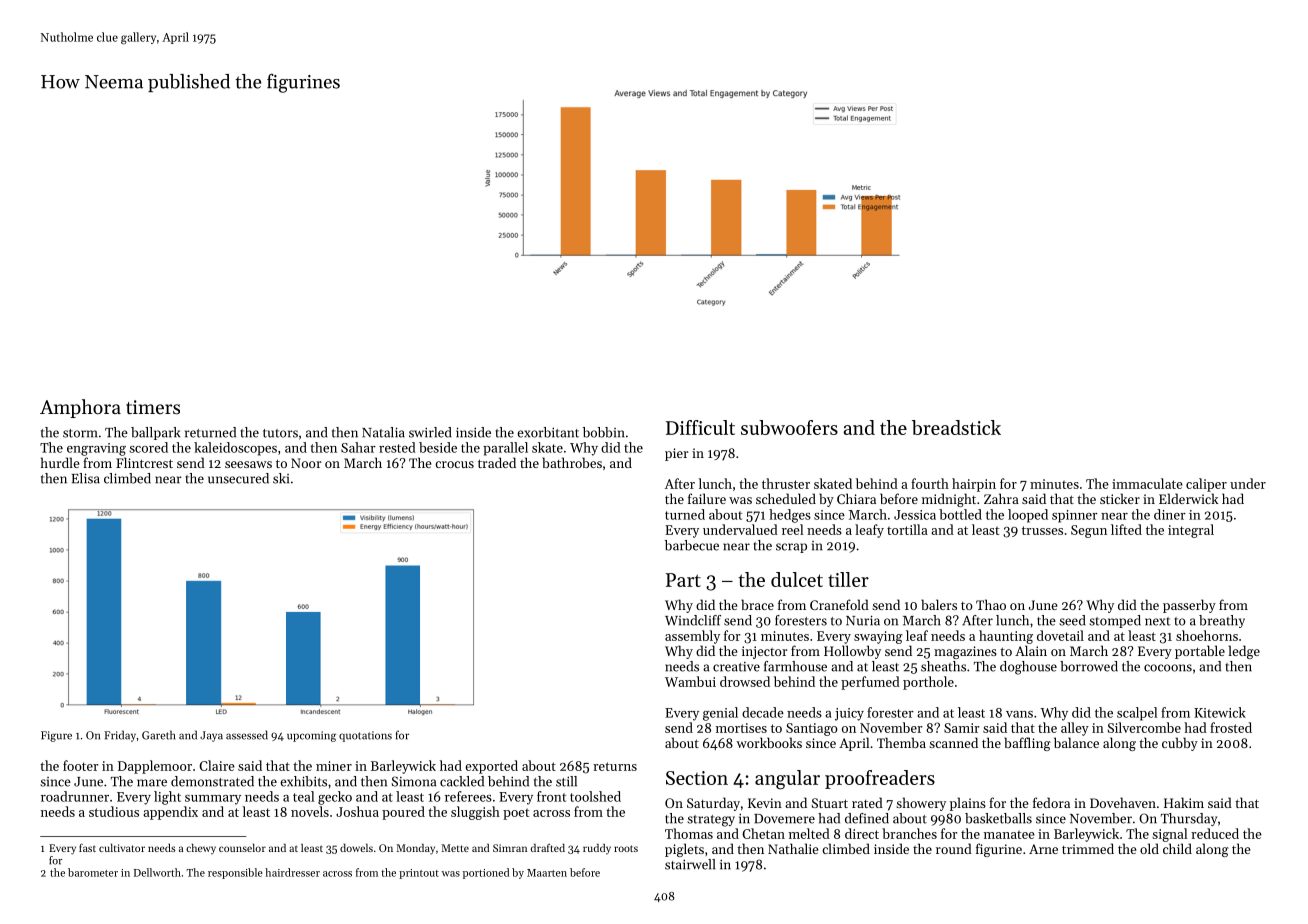  Describe the element at coordinates (700, 427) in the screenshot. I see `Difficult` at that location.
